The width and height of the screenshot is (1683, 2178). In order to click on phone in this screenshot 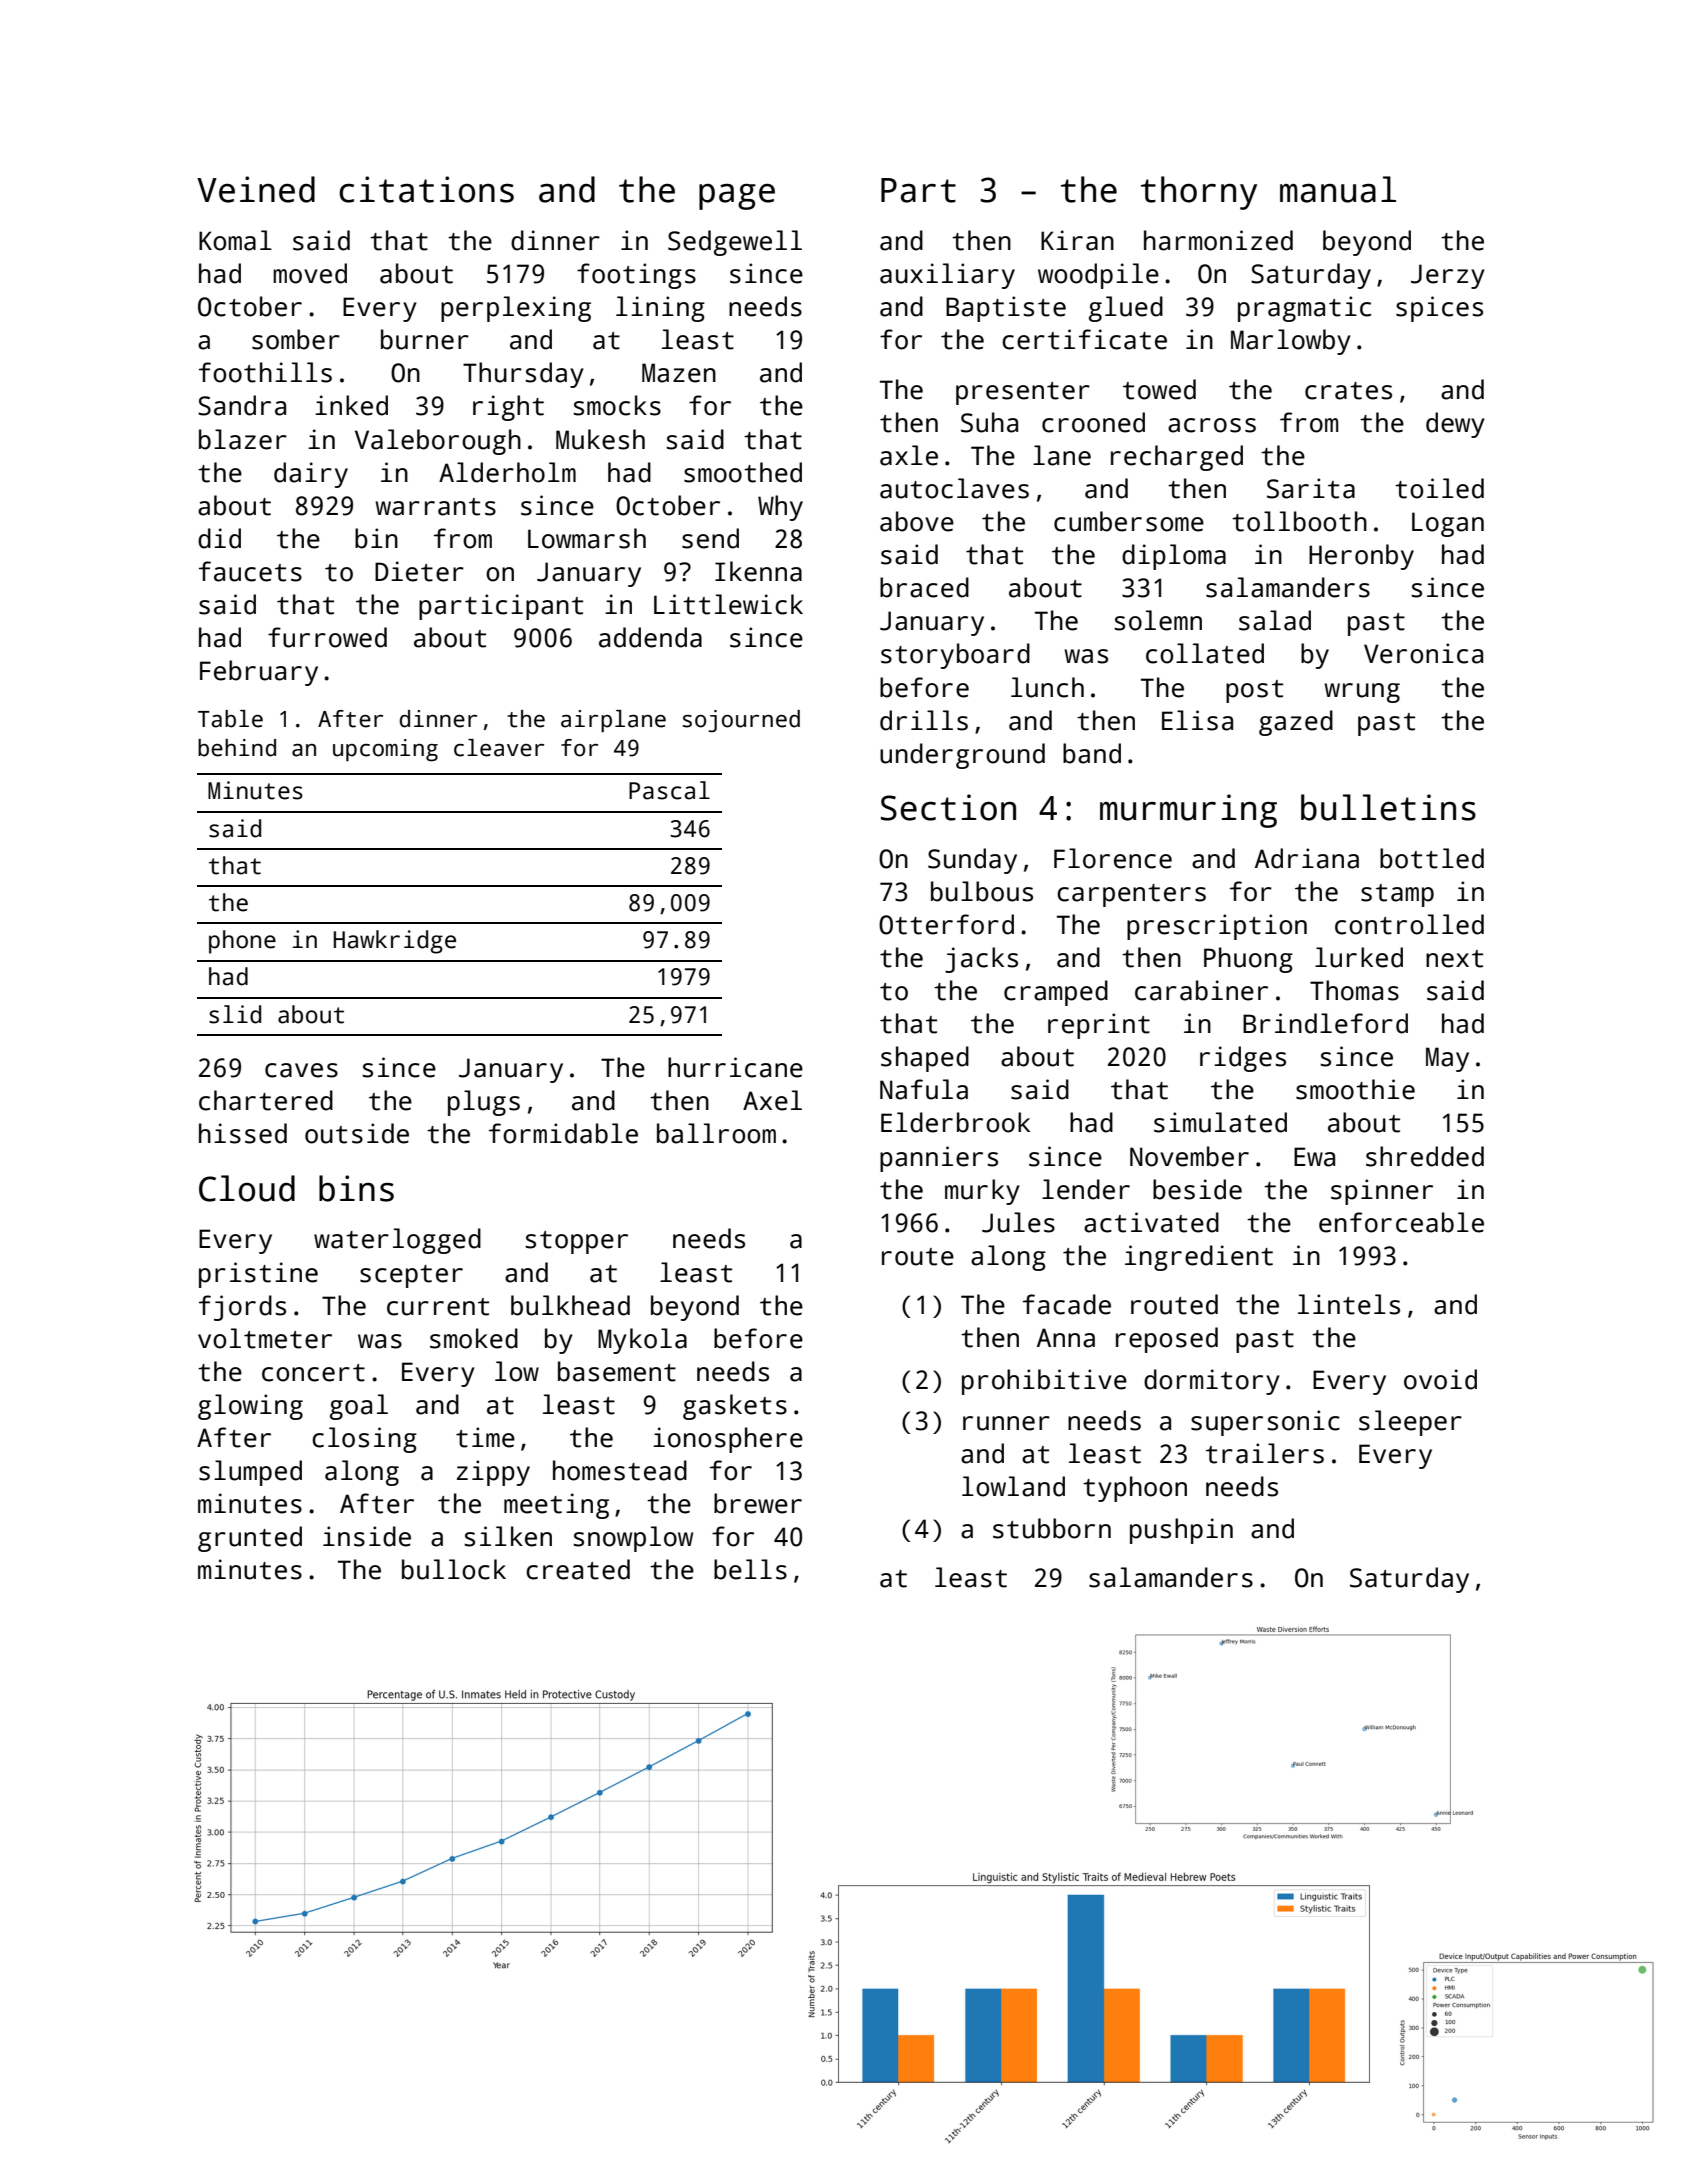, I will do `click(242, 942)`.
